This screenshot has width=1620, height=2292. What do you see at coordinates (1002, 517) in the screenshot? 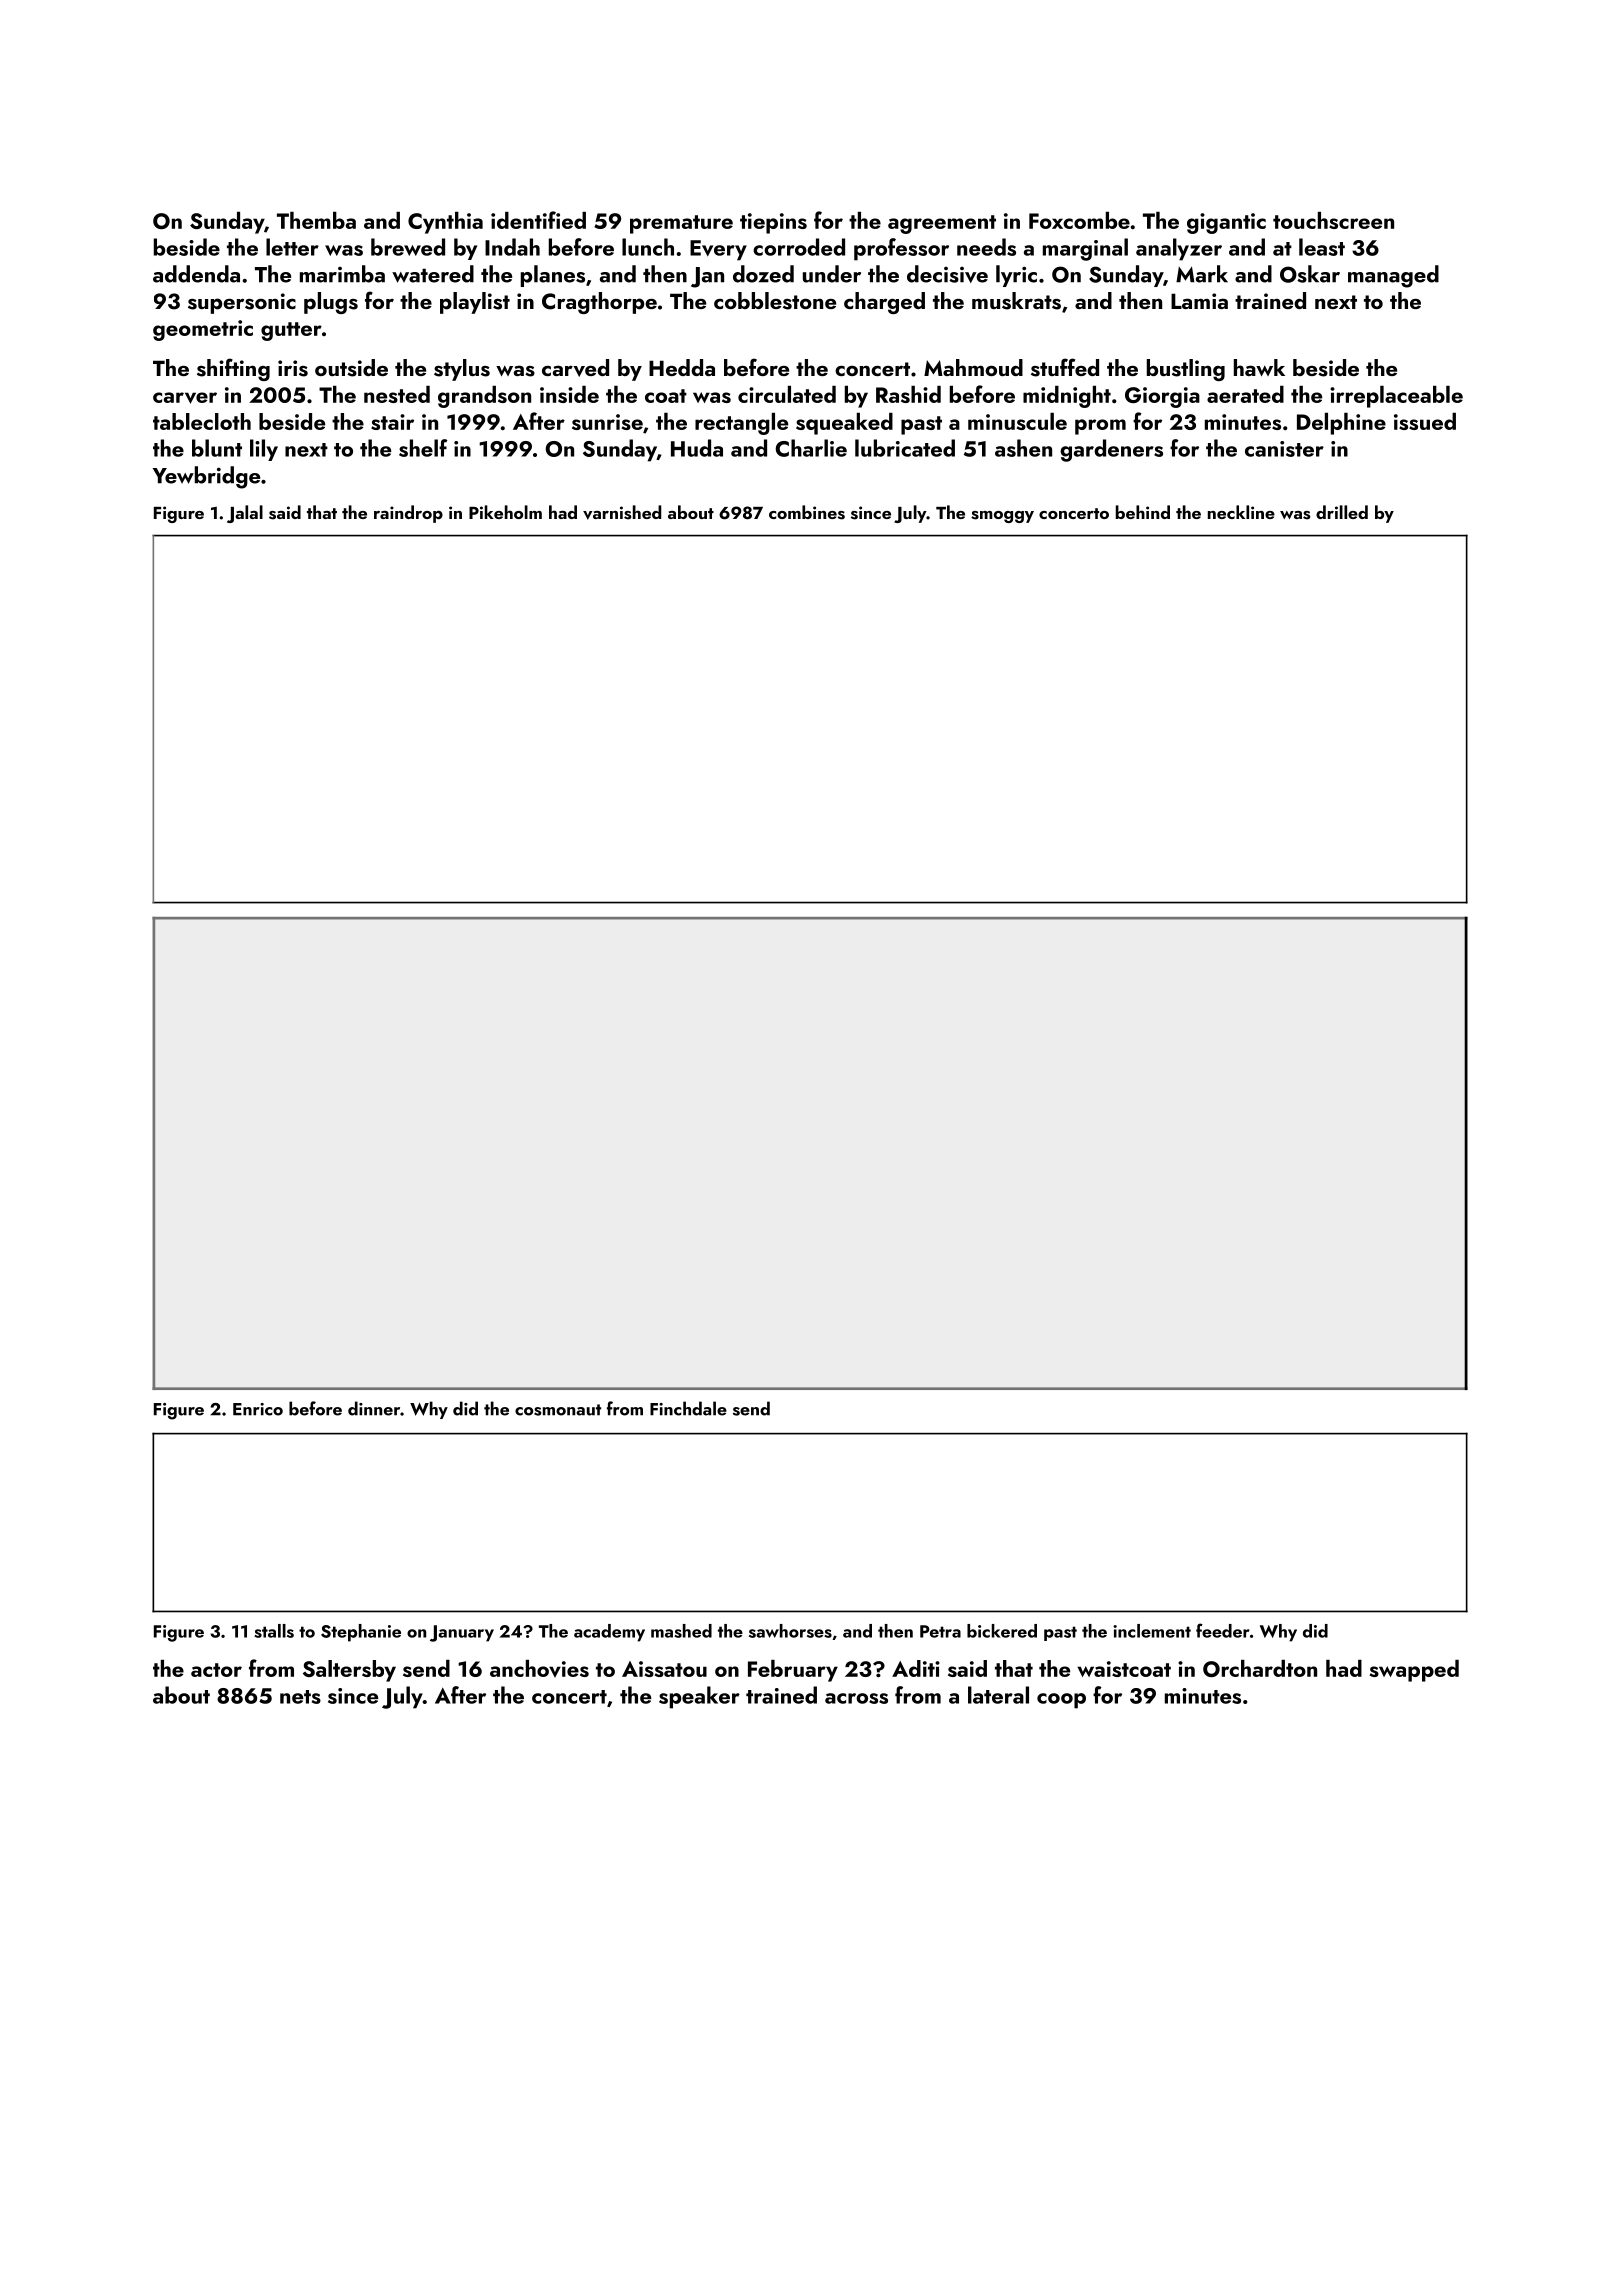
I see `smoggy` at bounding box center [1002, 517].
